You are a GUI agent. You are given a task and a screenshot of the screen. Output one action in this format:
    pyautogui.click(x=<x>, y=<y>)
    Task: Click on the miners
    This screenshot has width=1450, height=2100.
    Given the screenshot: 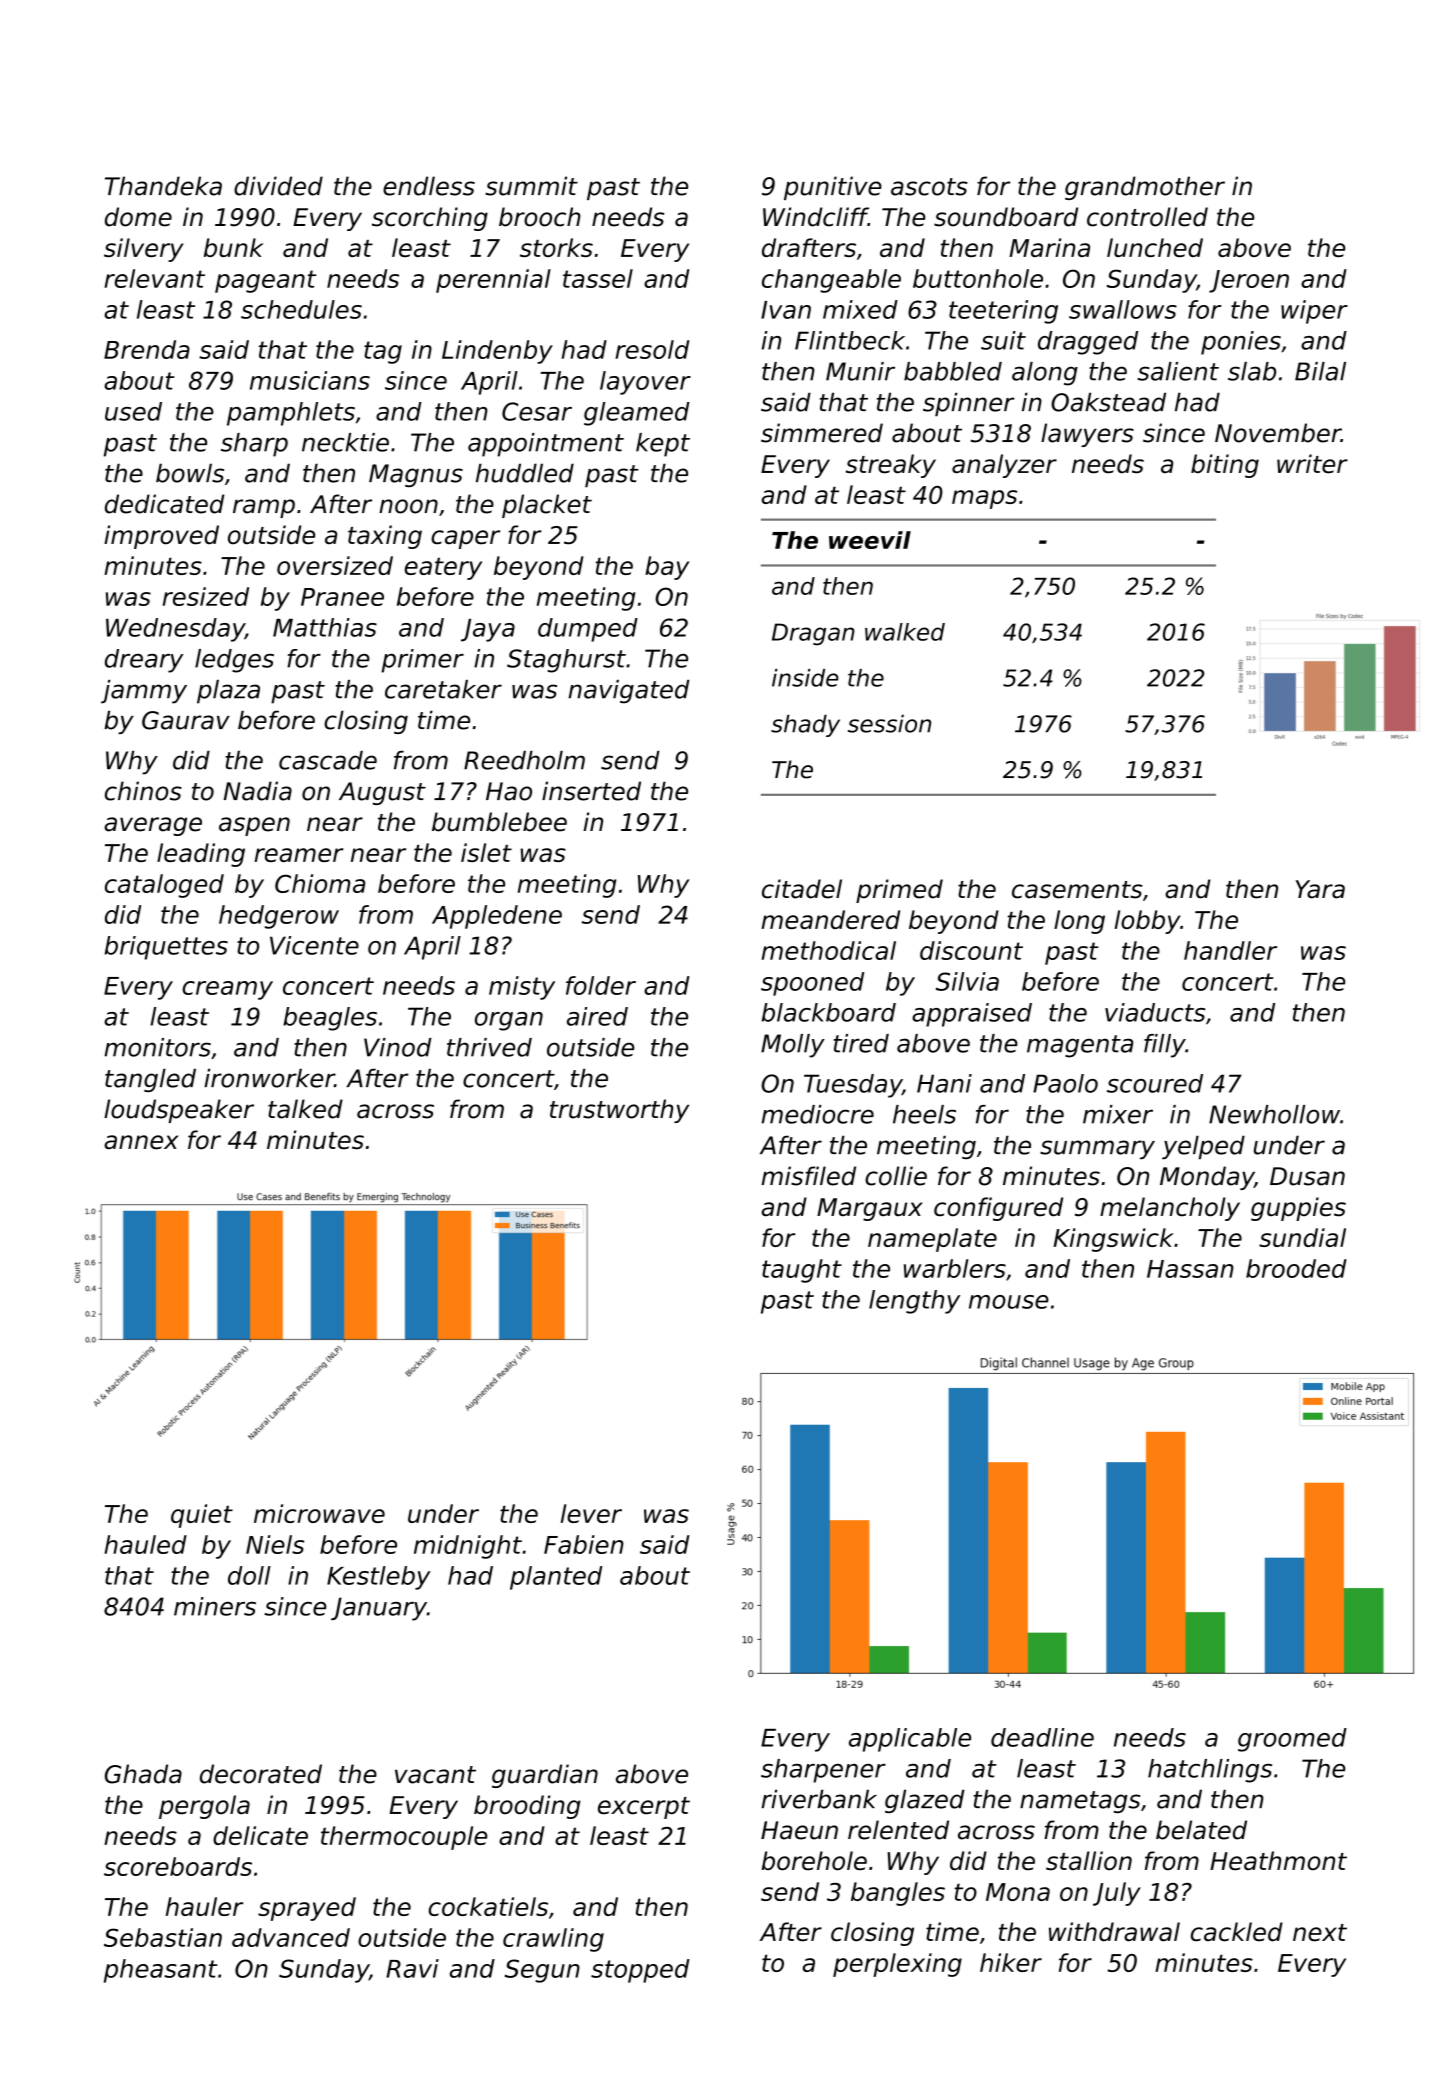 What is the action you would take?
    pyautogui.click(x=215, y=1606)
